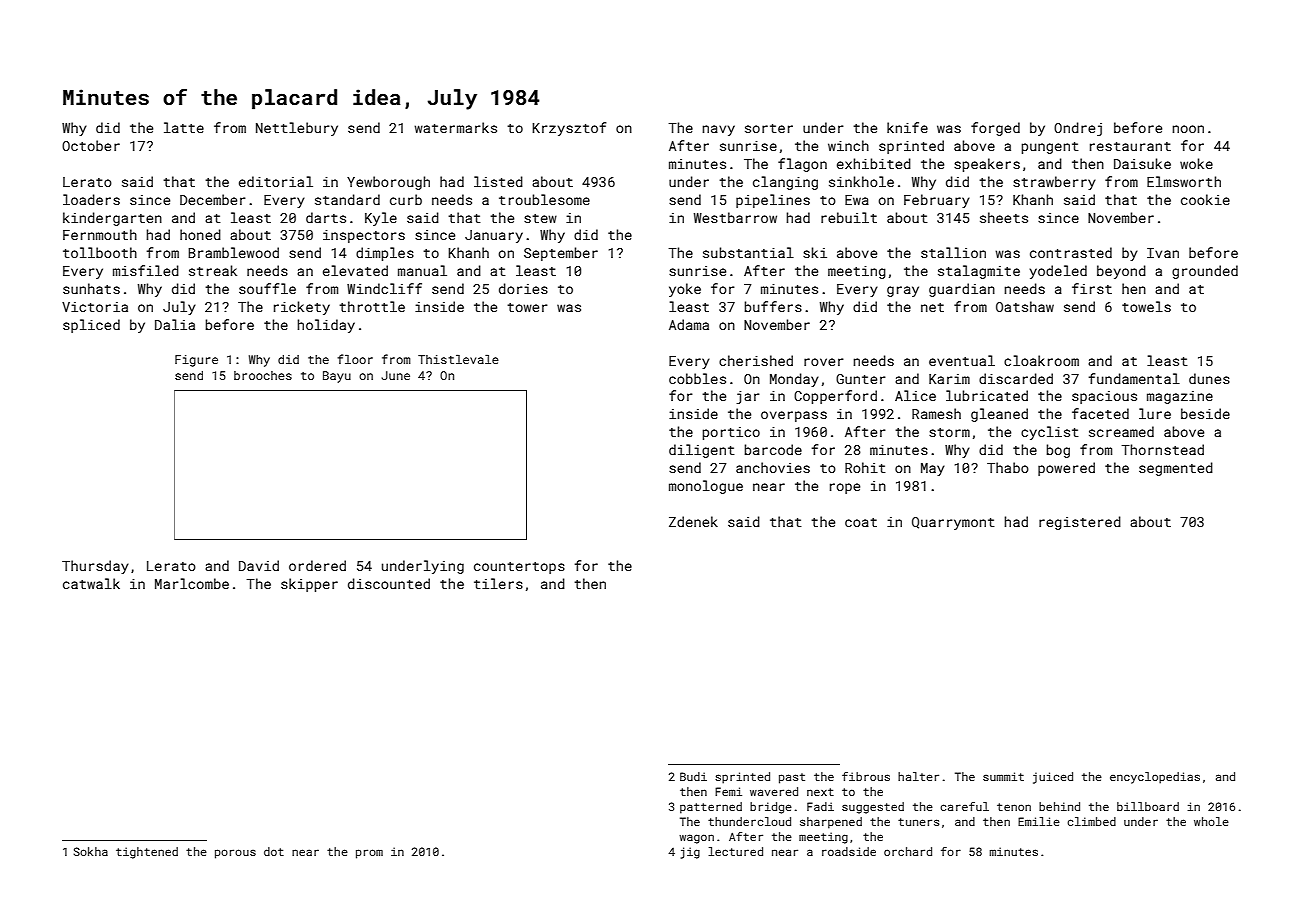 This page has height=924, width=1308. I want to click on Elmsworth, so click(1184, 181).
